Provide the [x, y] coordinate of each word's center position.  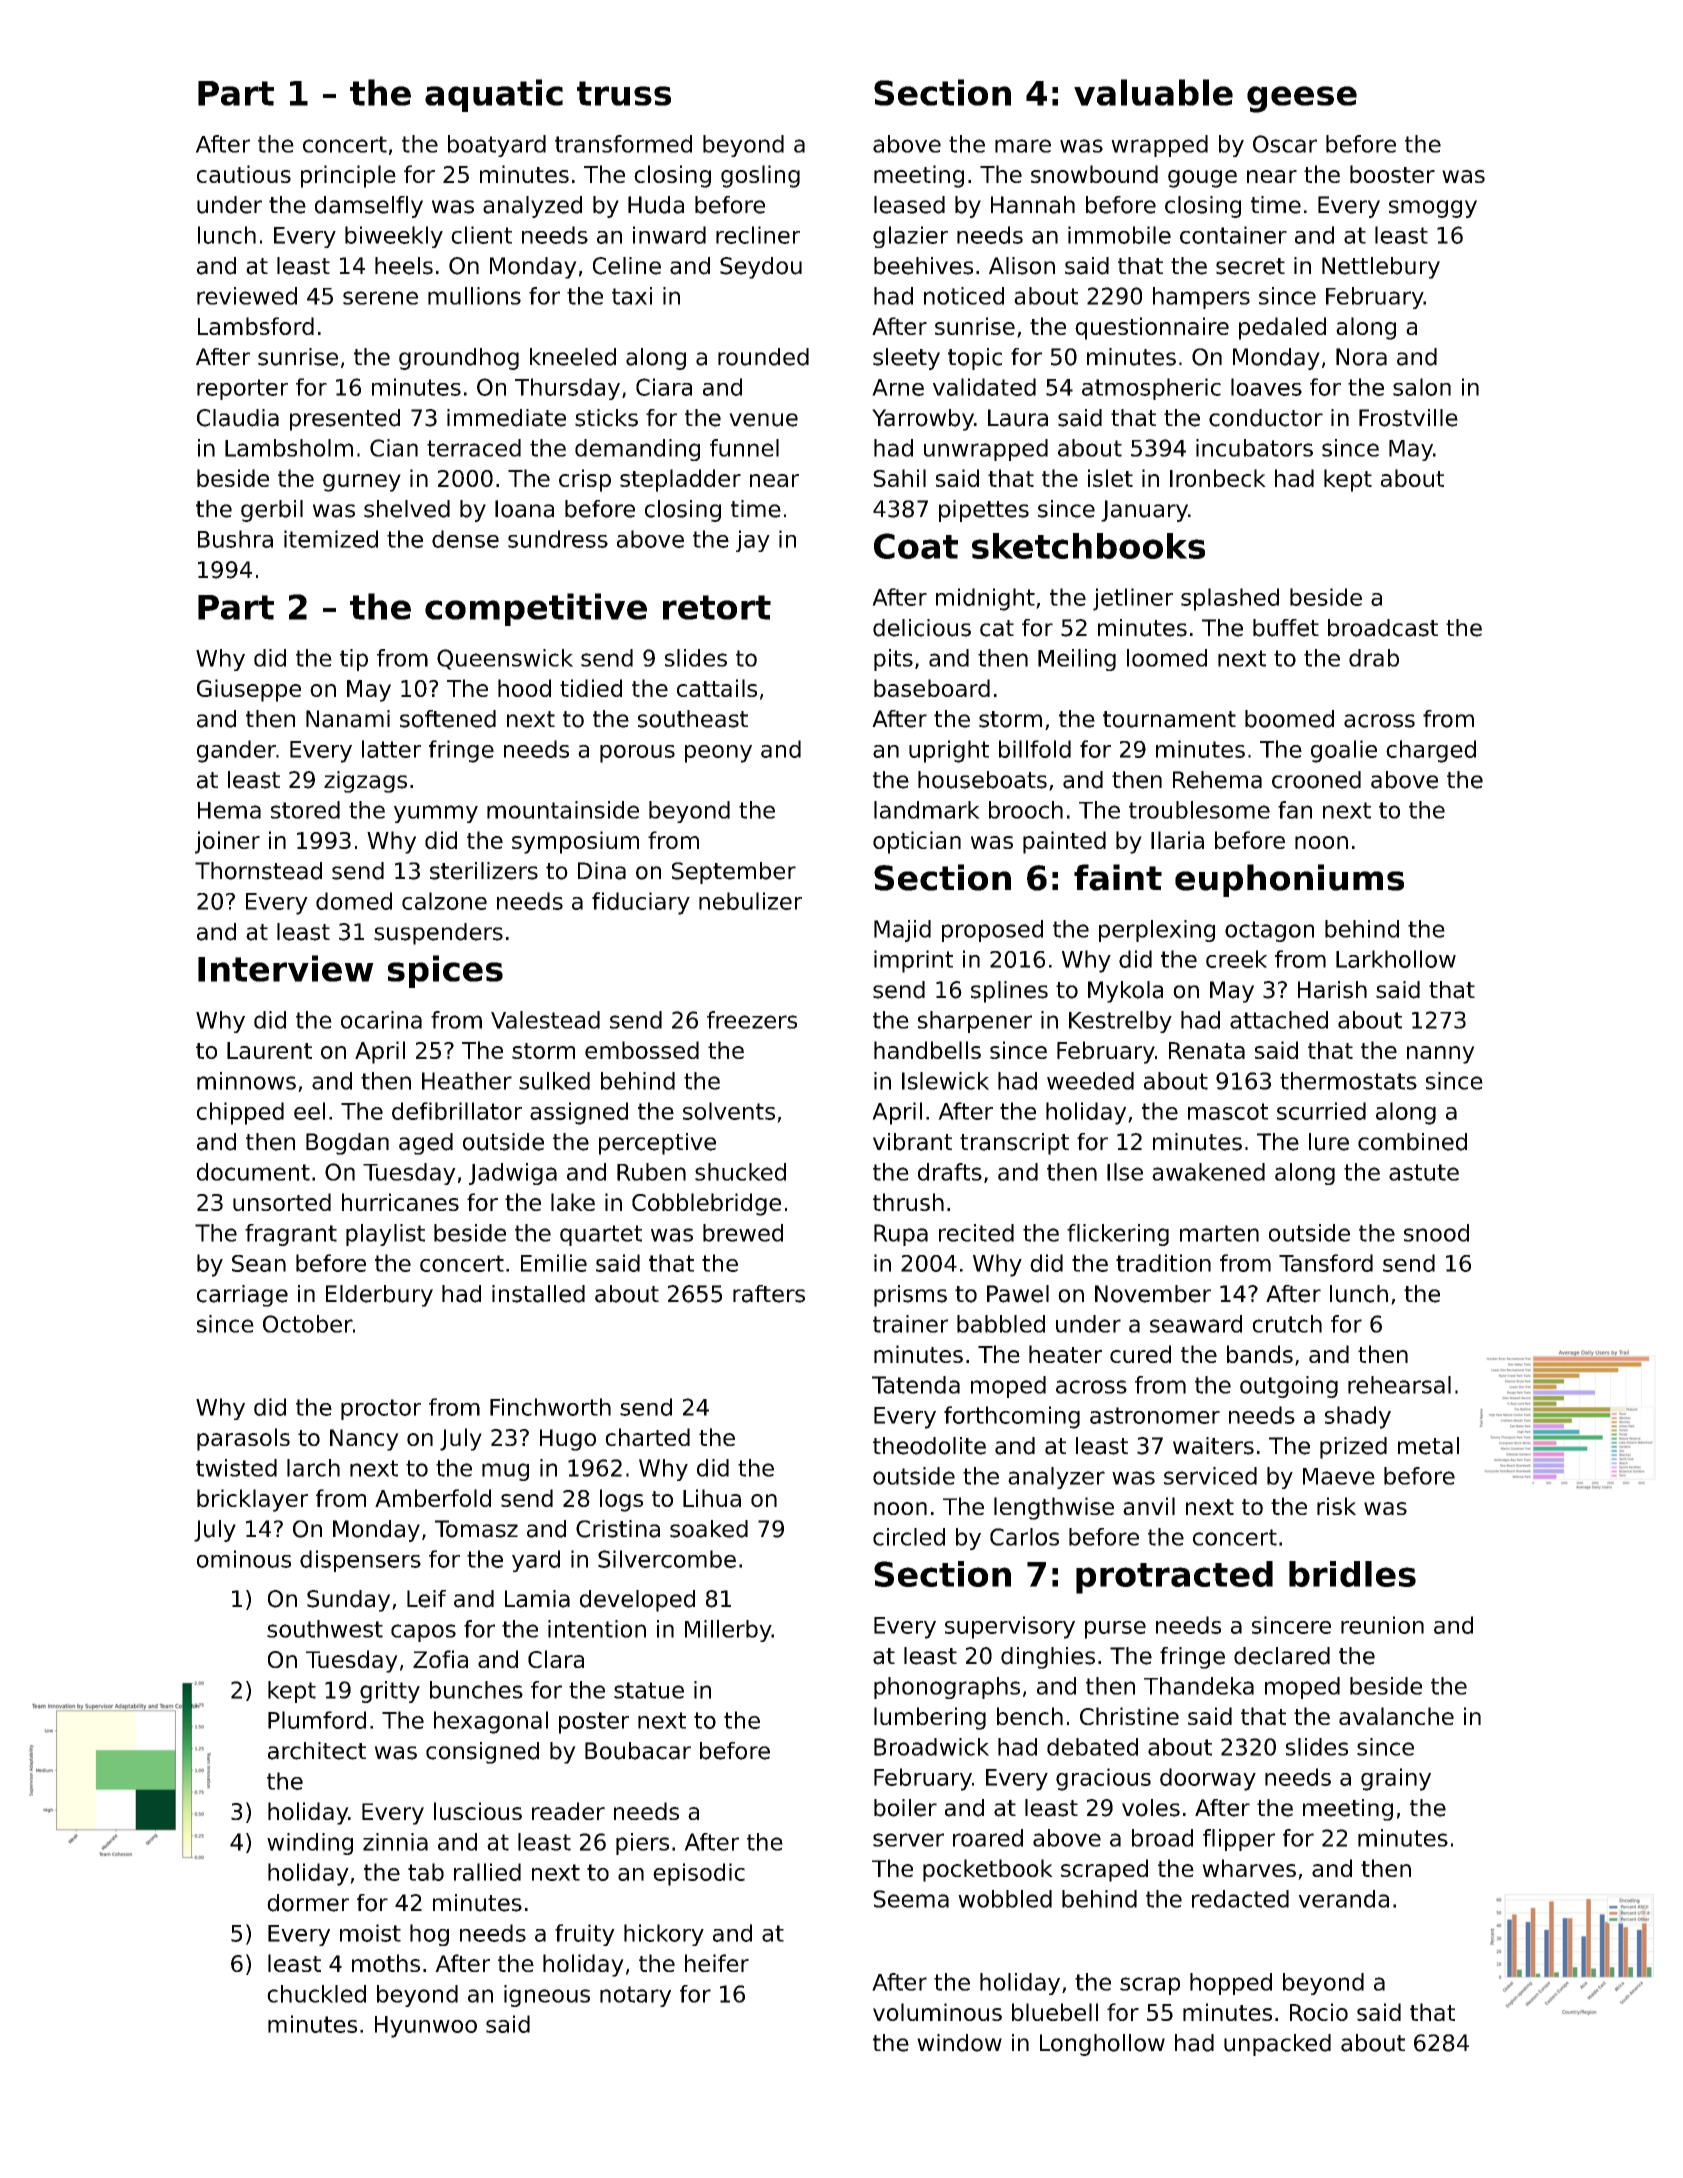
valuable [1153, 92]
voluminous [937, 2012]
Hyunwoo [426, 2027]
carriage [242, 1296]
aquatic [494, 95]
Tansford [1326, 1263]
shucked [740, 1172]
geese [1302, 99]
